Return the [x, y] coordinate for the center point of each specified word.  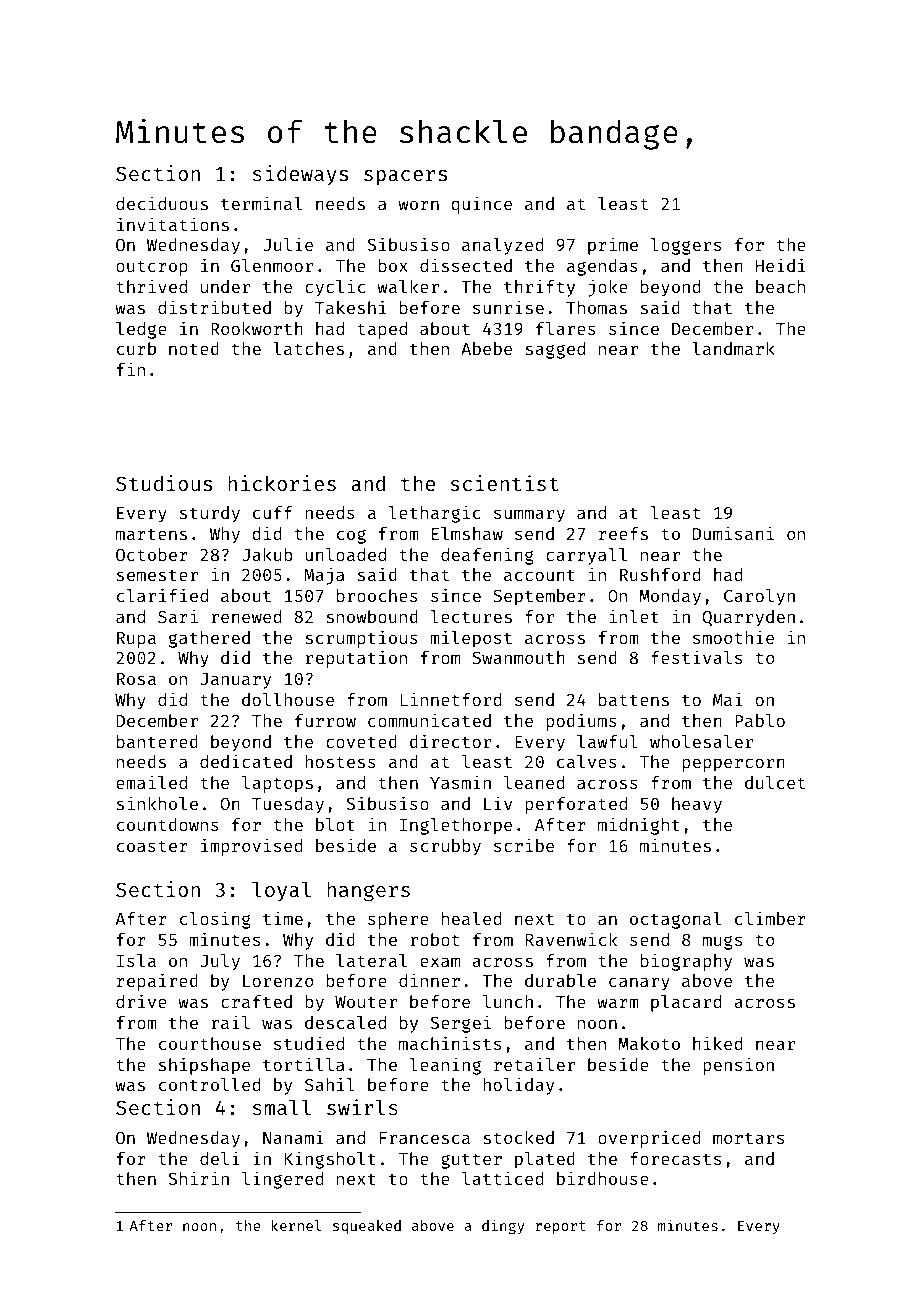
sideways [300, 175]
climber [770, 918]
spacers [405, 178]
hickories [282, 483]
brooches [377, 595]
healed [471, 918]
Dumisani [733, 533]
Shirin [199, 1178]
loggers [686, 246]
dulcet [775, 782]
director [450, 741]
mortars [748, 1138]
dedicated [246, 761]
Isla [136, 960]
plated [545, 1160]
